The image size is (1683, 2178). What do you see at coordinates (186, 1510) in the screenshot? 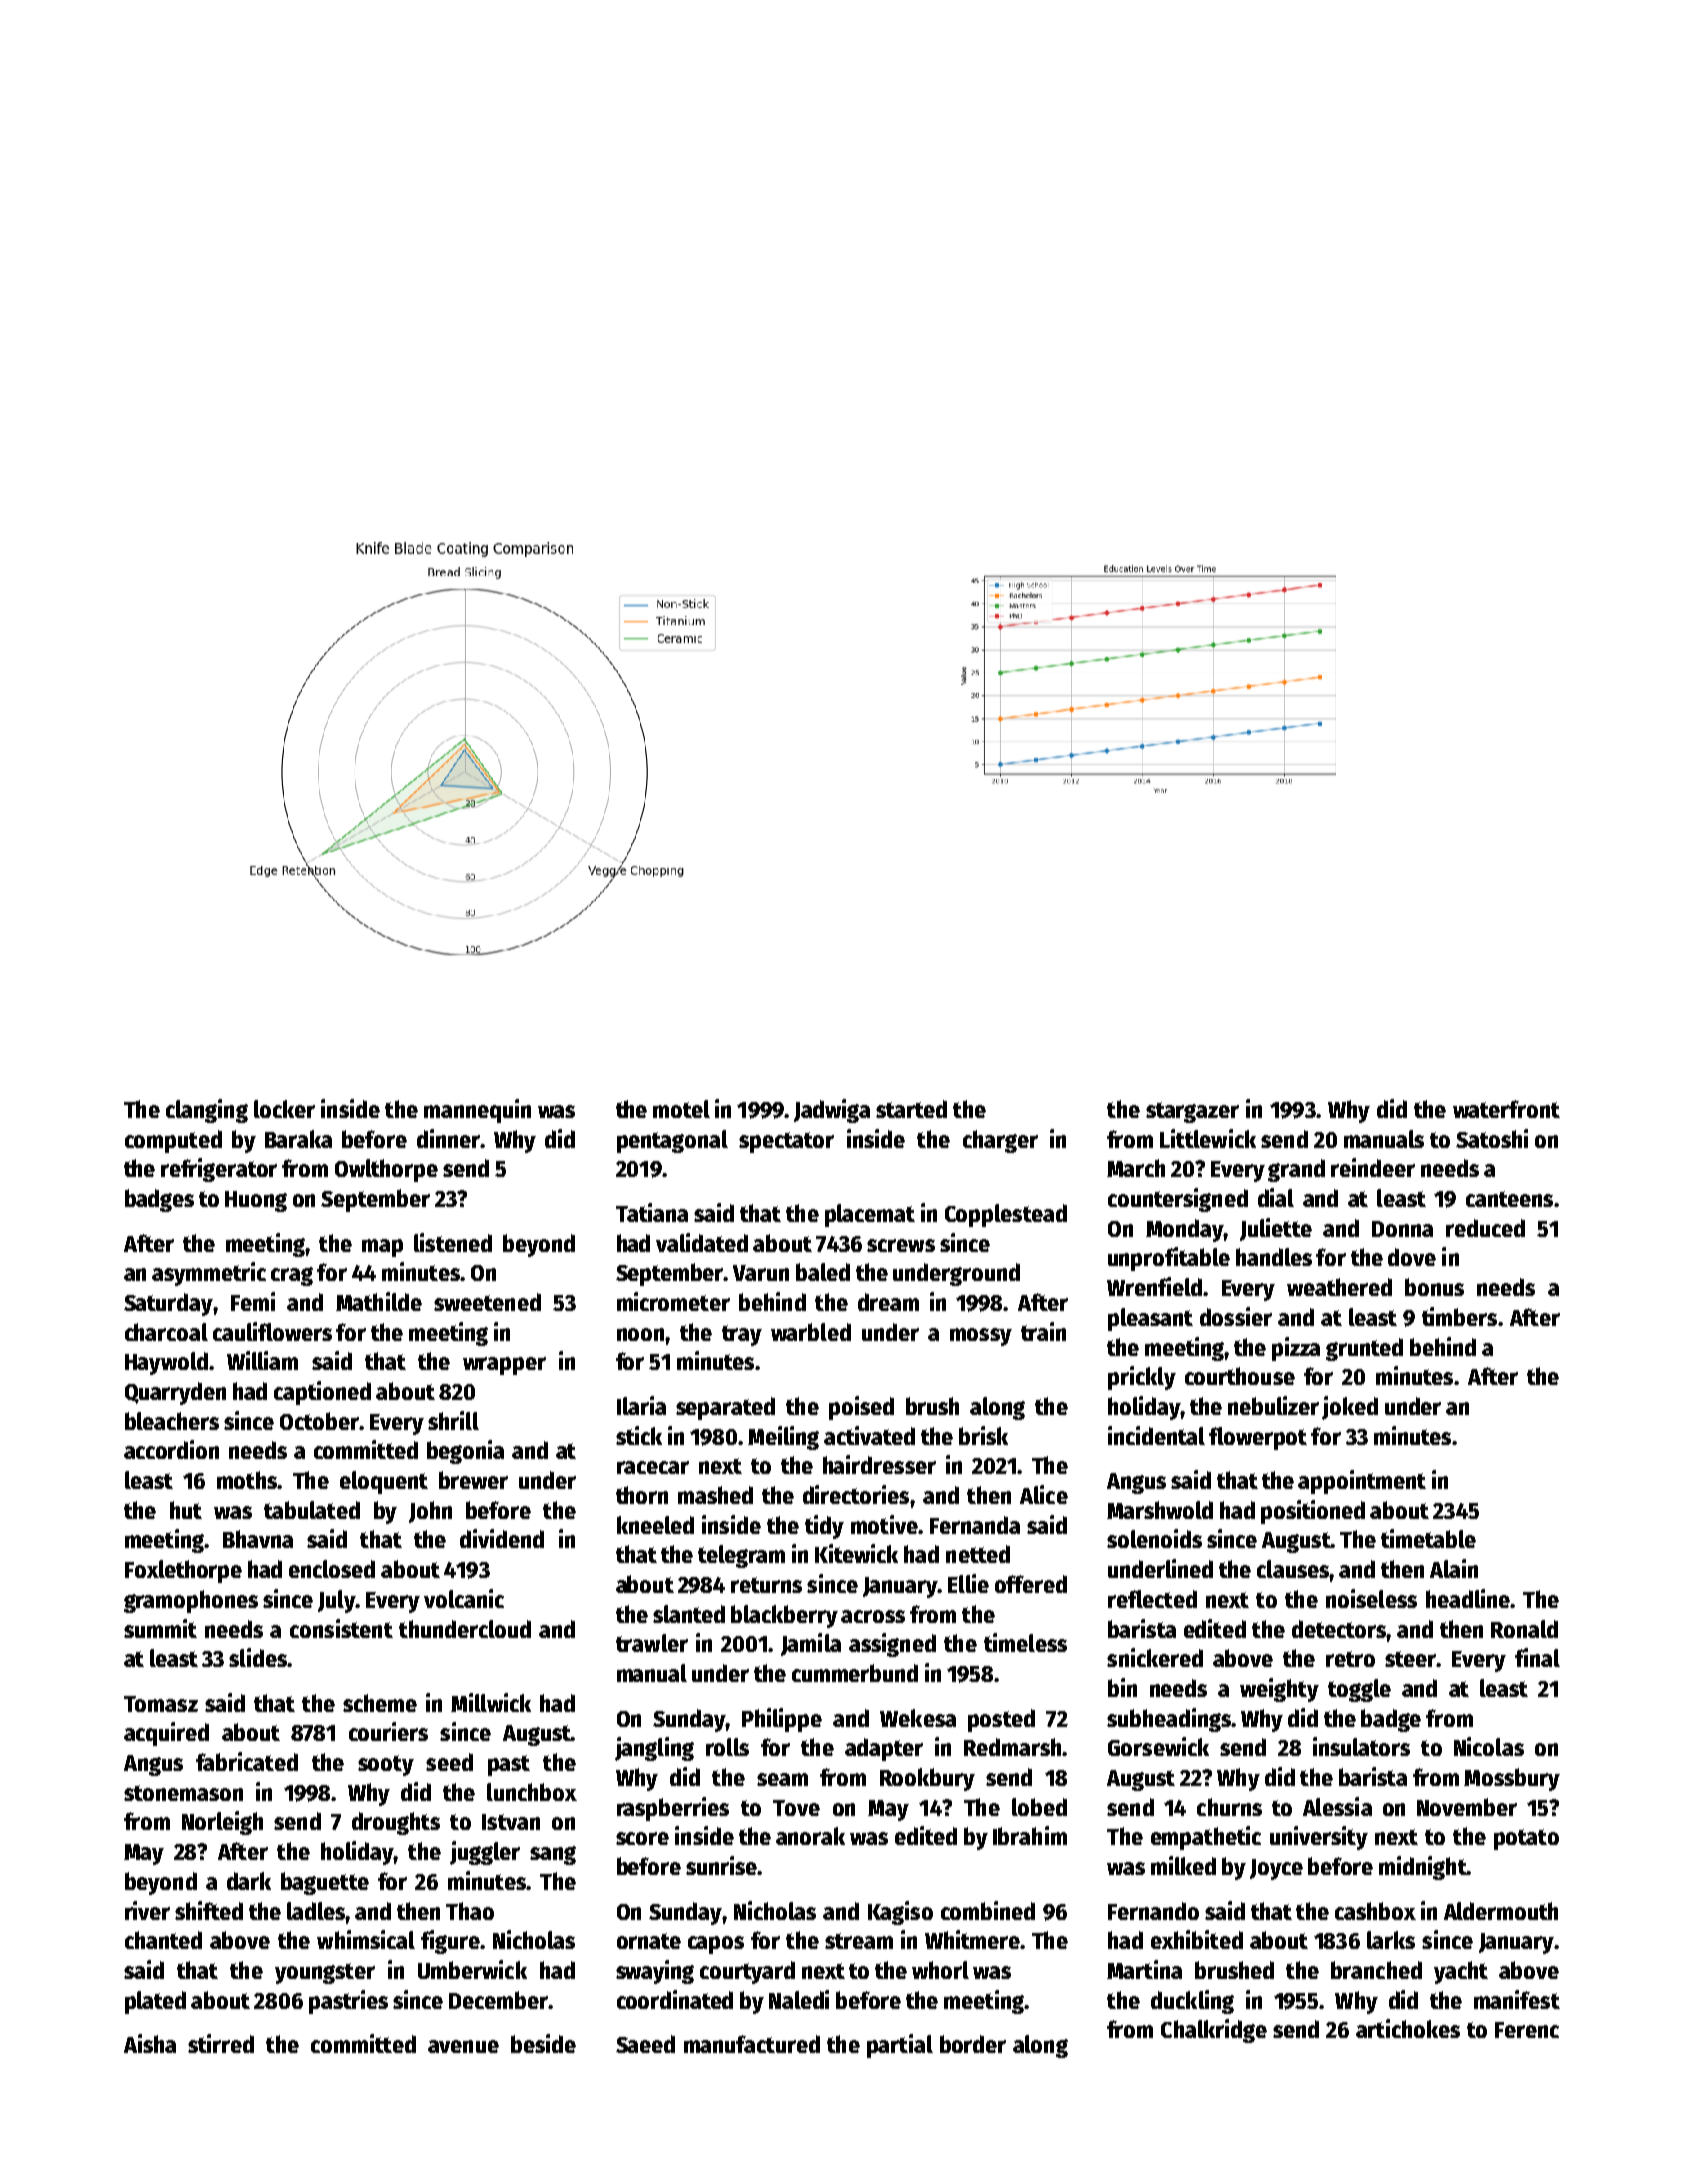
I see `hut` at bounding box center [186, 1510].
